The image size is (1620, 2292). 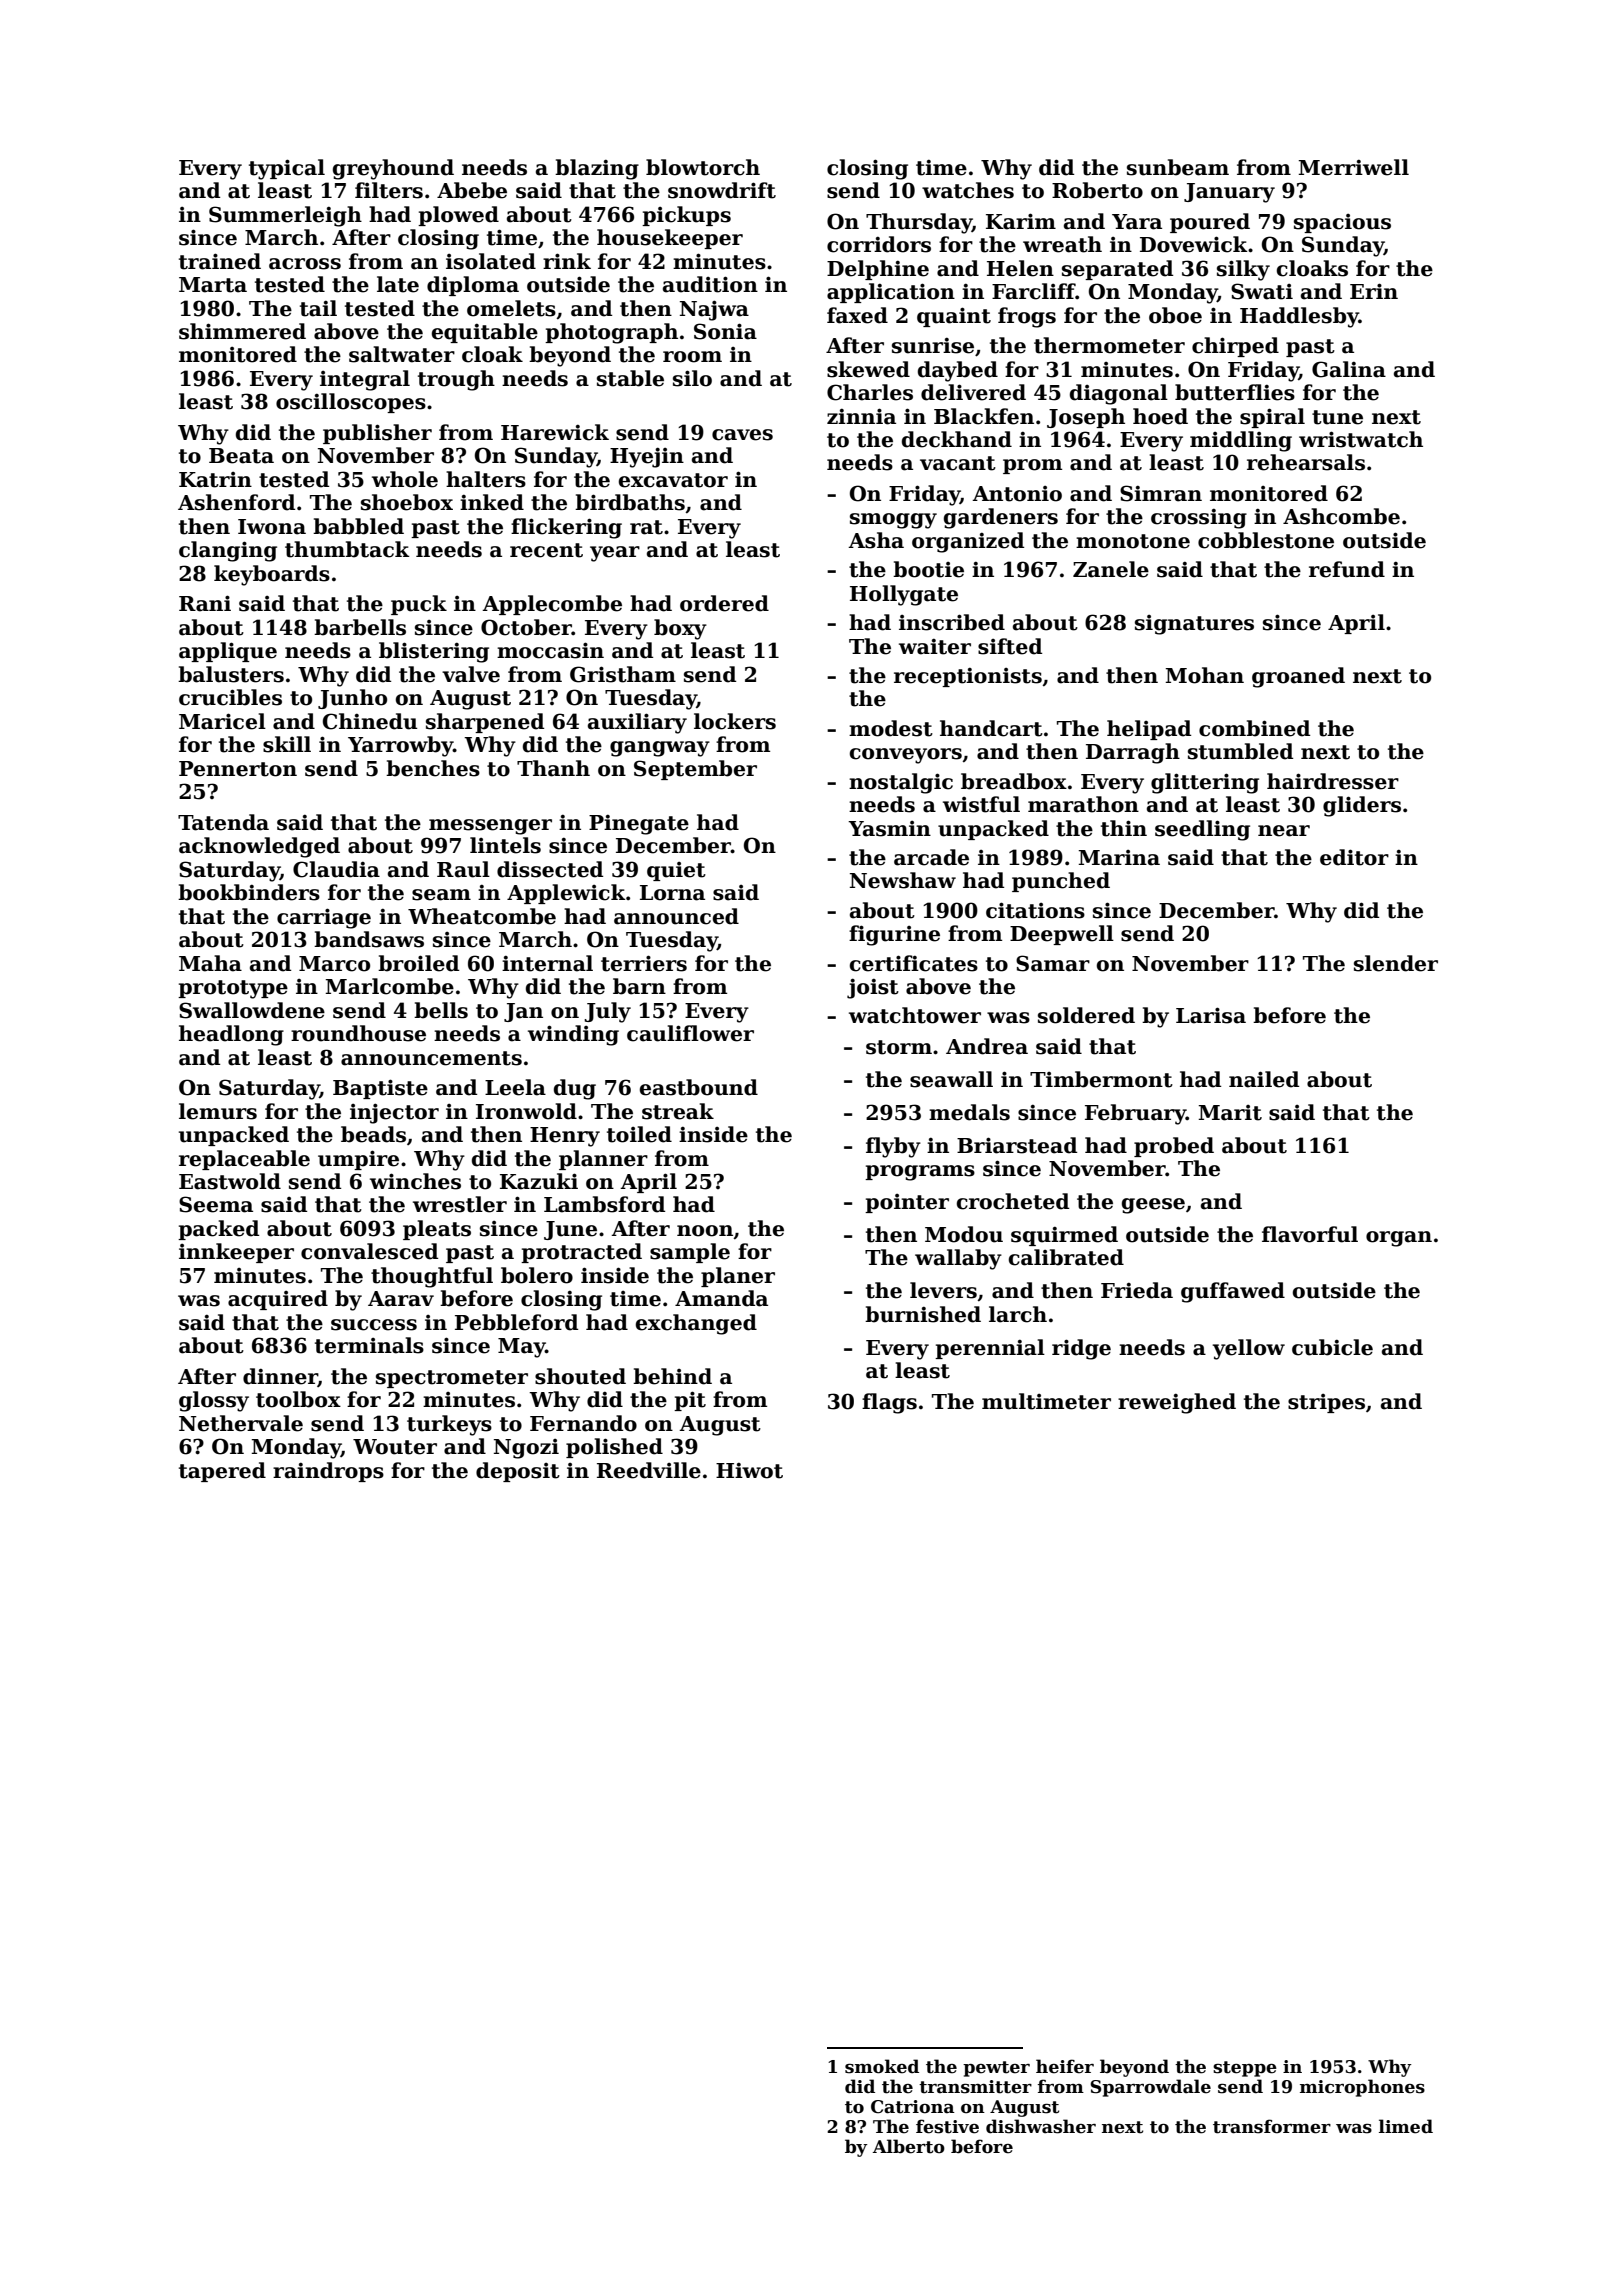 I want to click on Alberto, so click(x=909, y=2146).
